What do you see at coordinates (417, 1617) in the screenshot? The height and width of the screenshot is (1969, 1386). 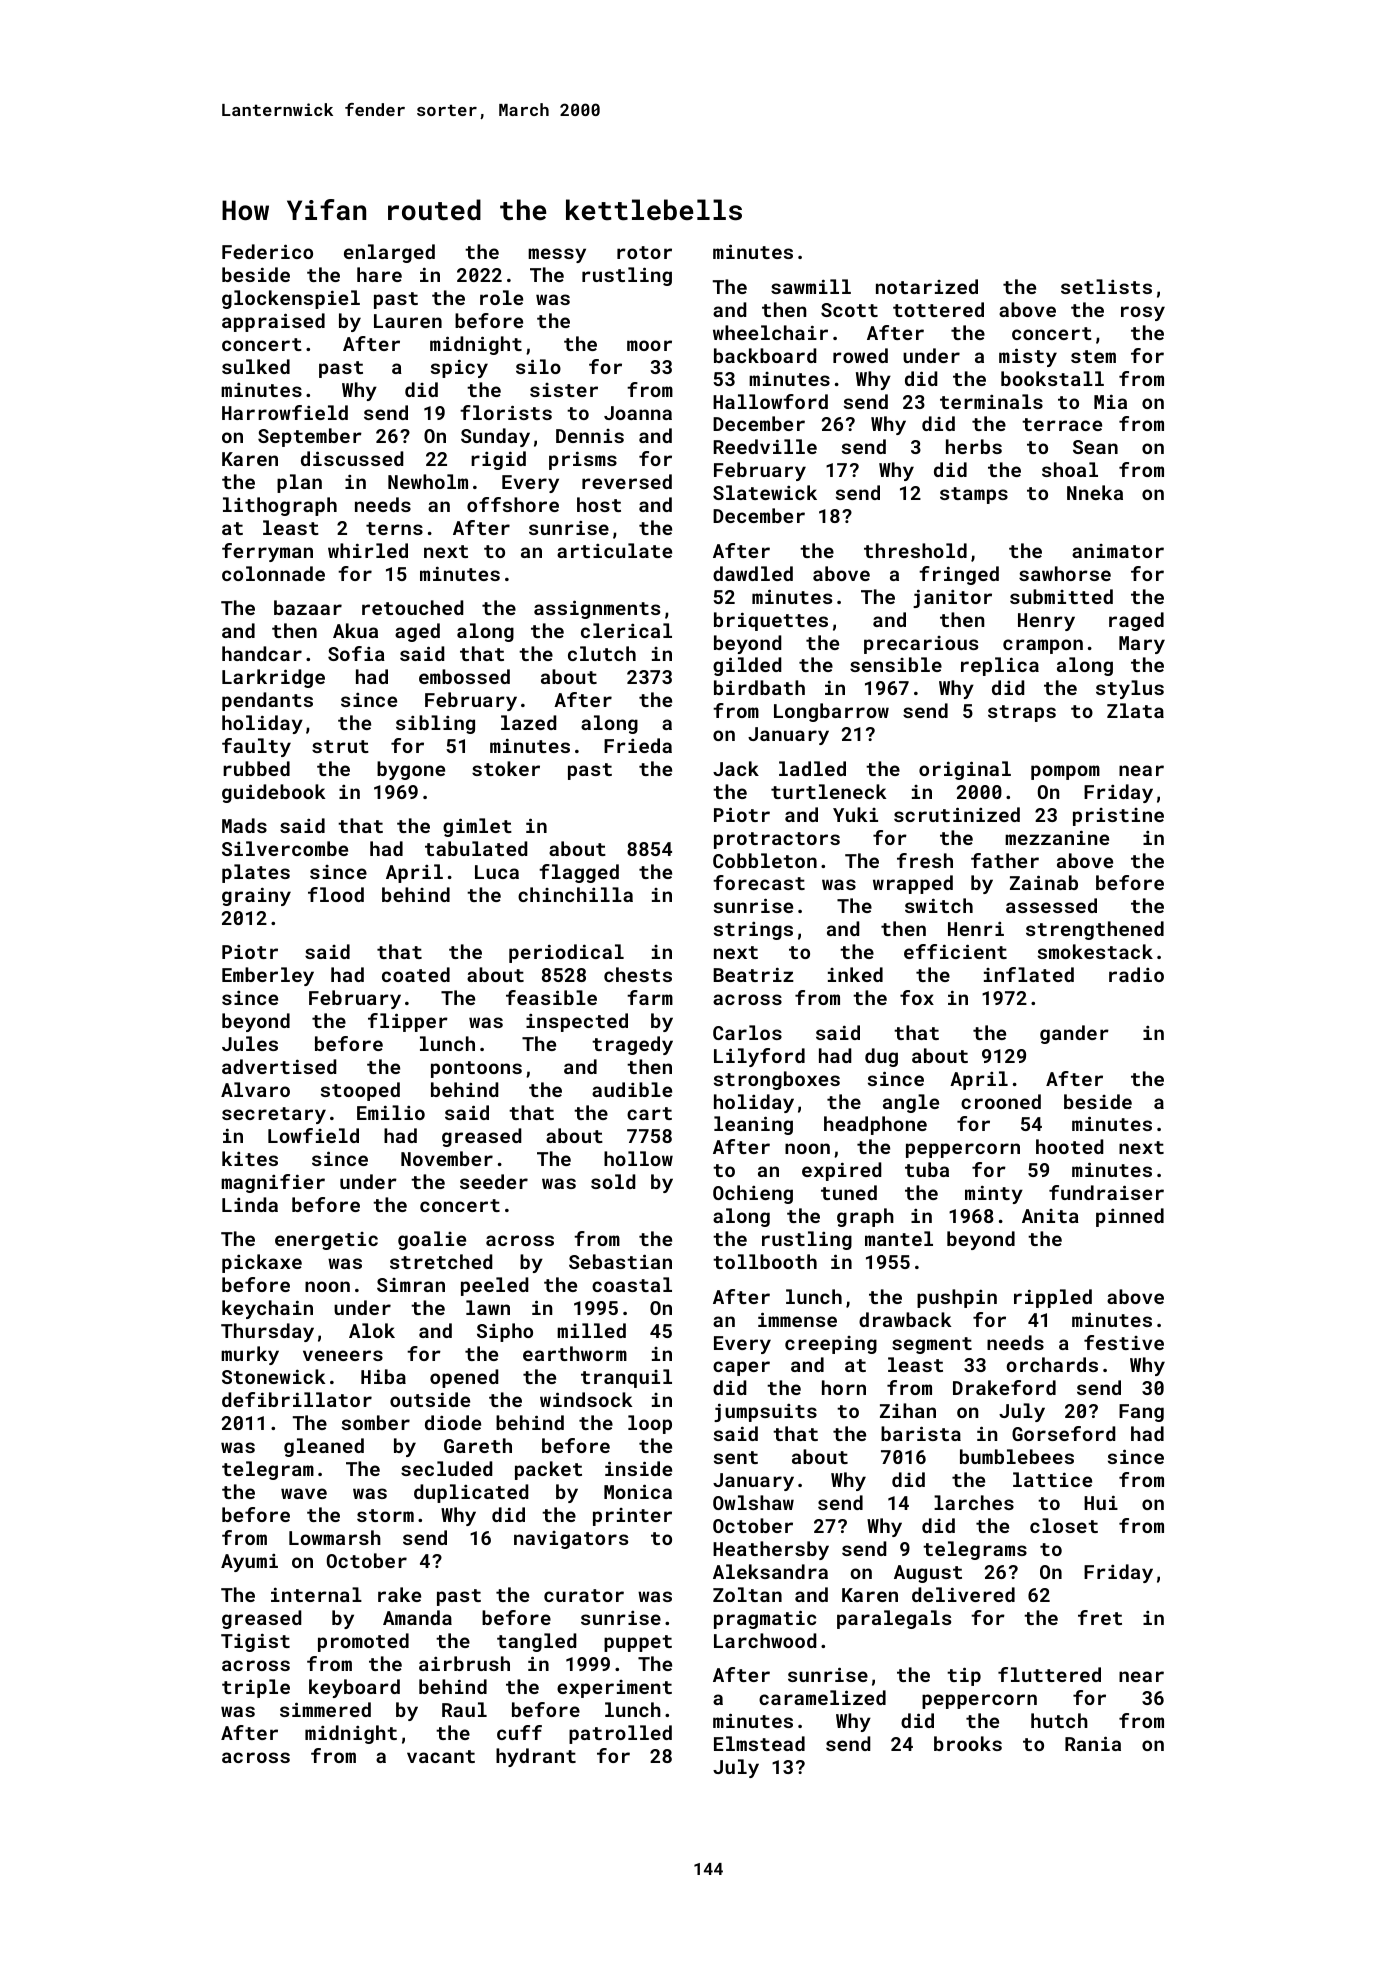 I see `Amanda` at bounding box center [417, 1617].
